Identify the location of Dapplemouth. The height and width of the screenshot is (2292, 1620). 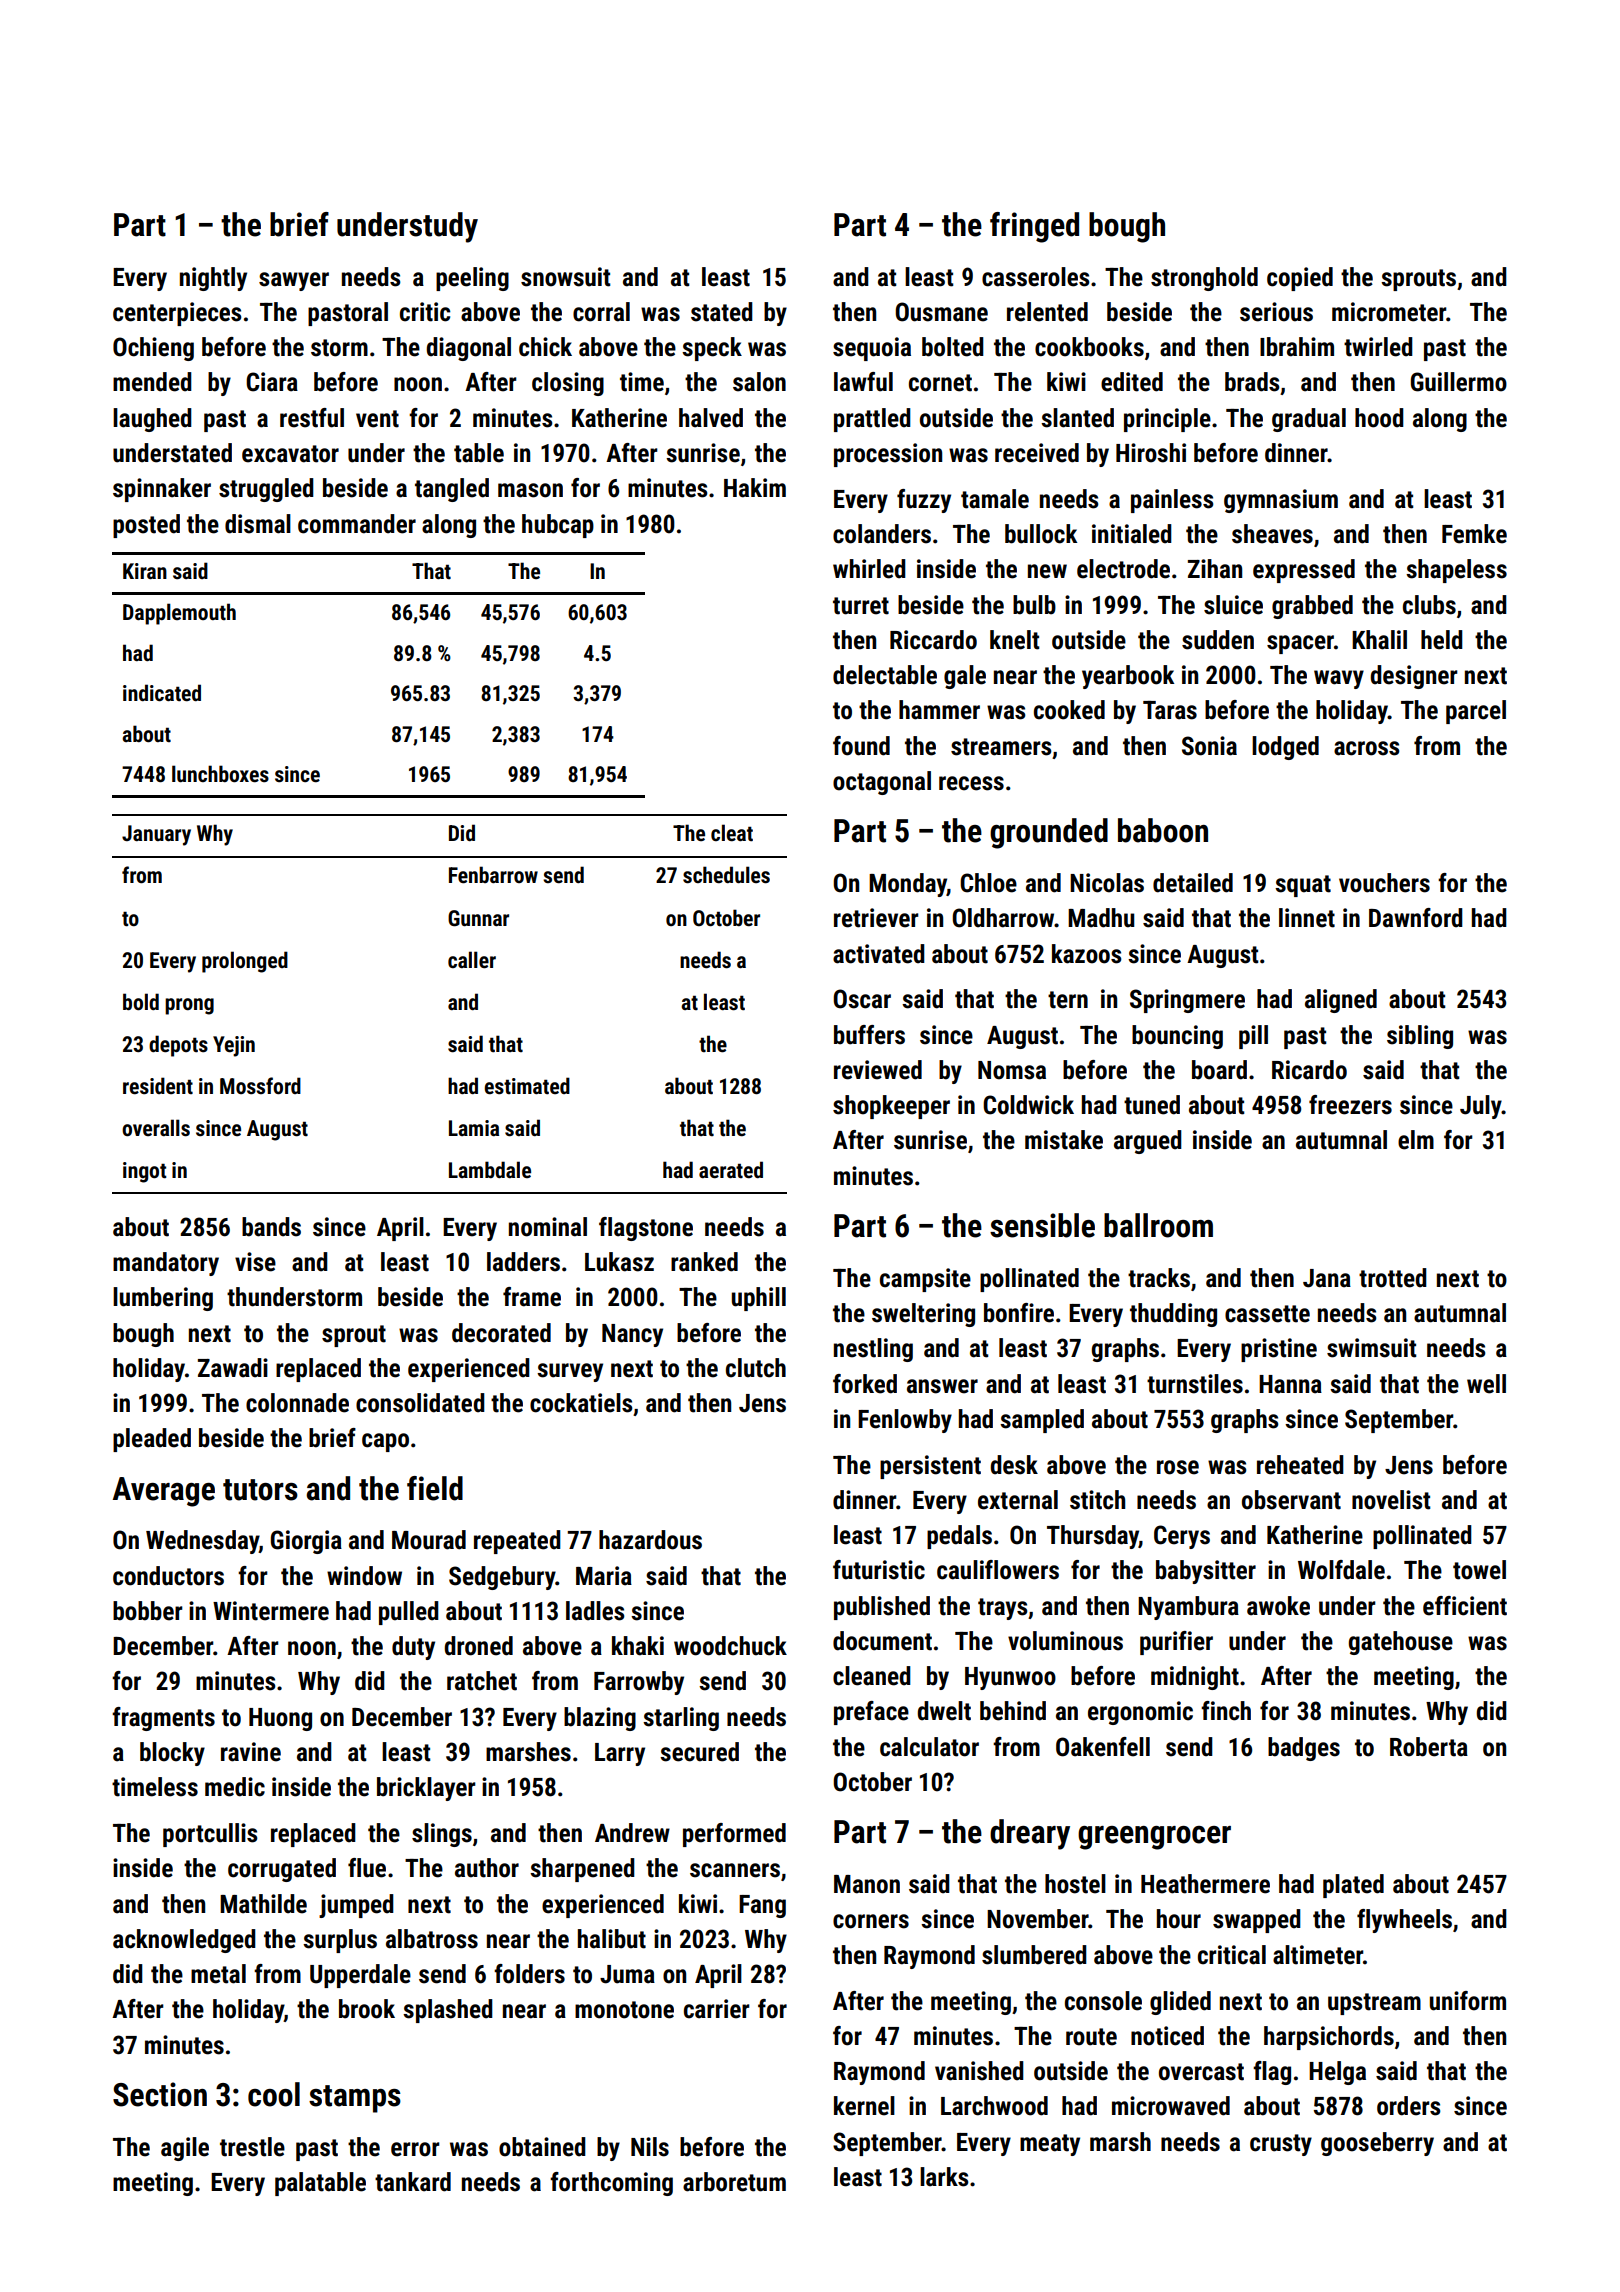
(179, 614).
